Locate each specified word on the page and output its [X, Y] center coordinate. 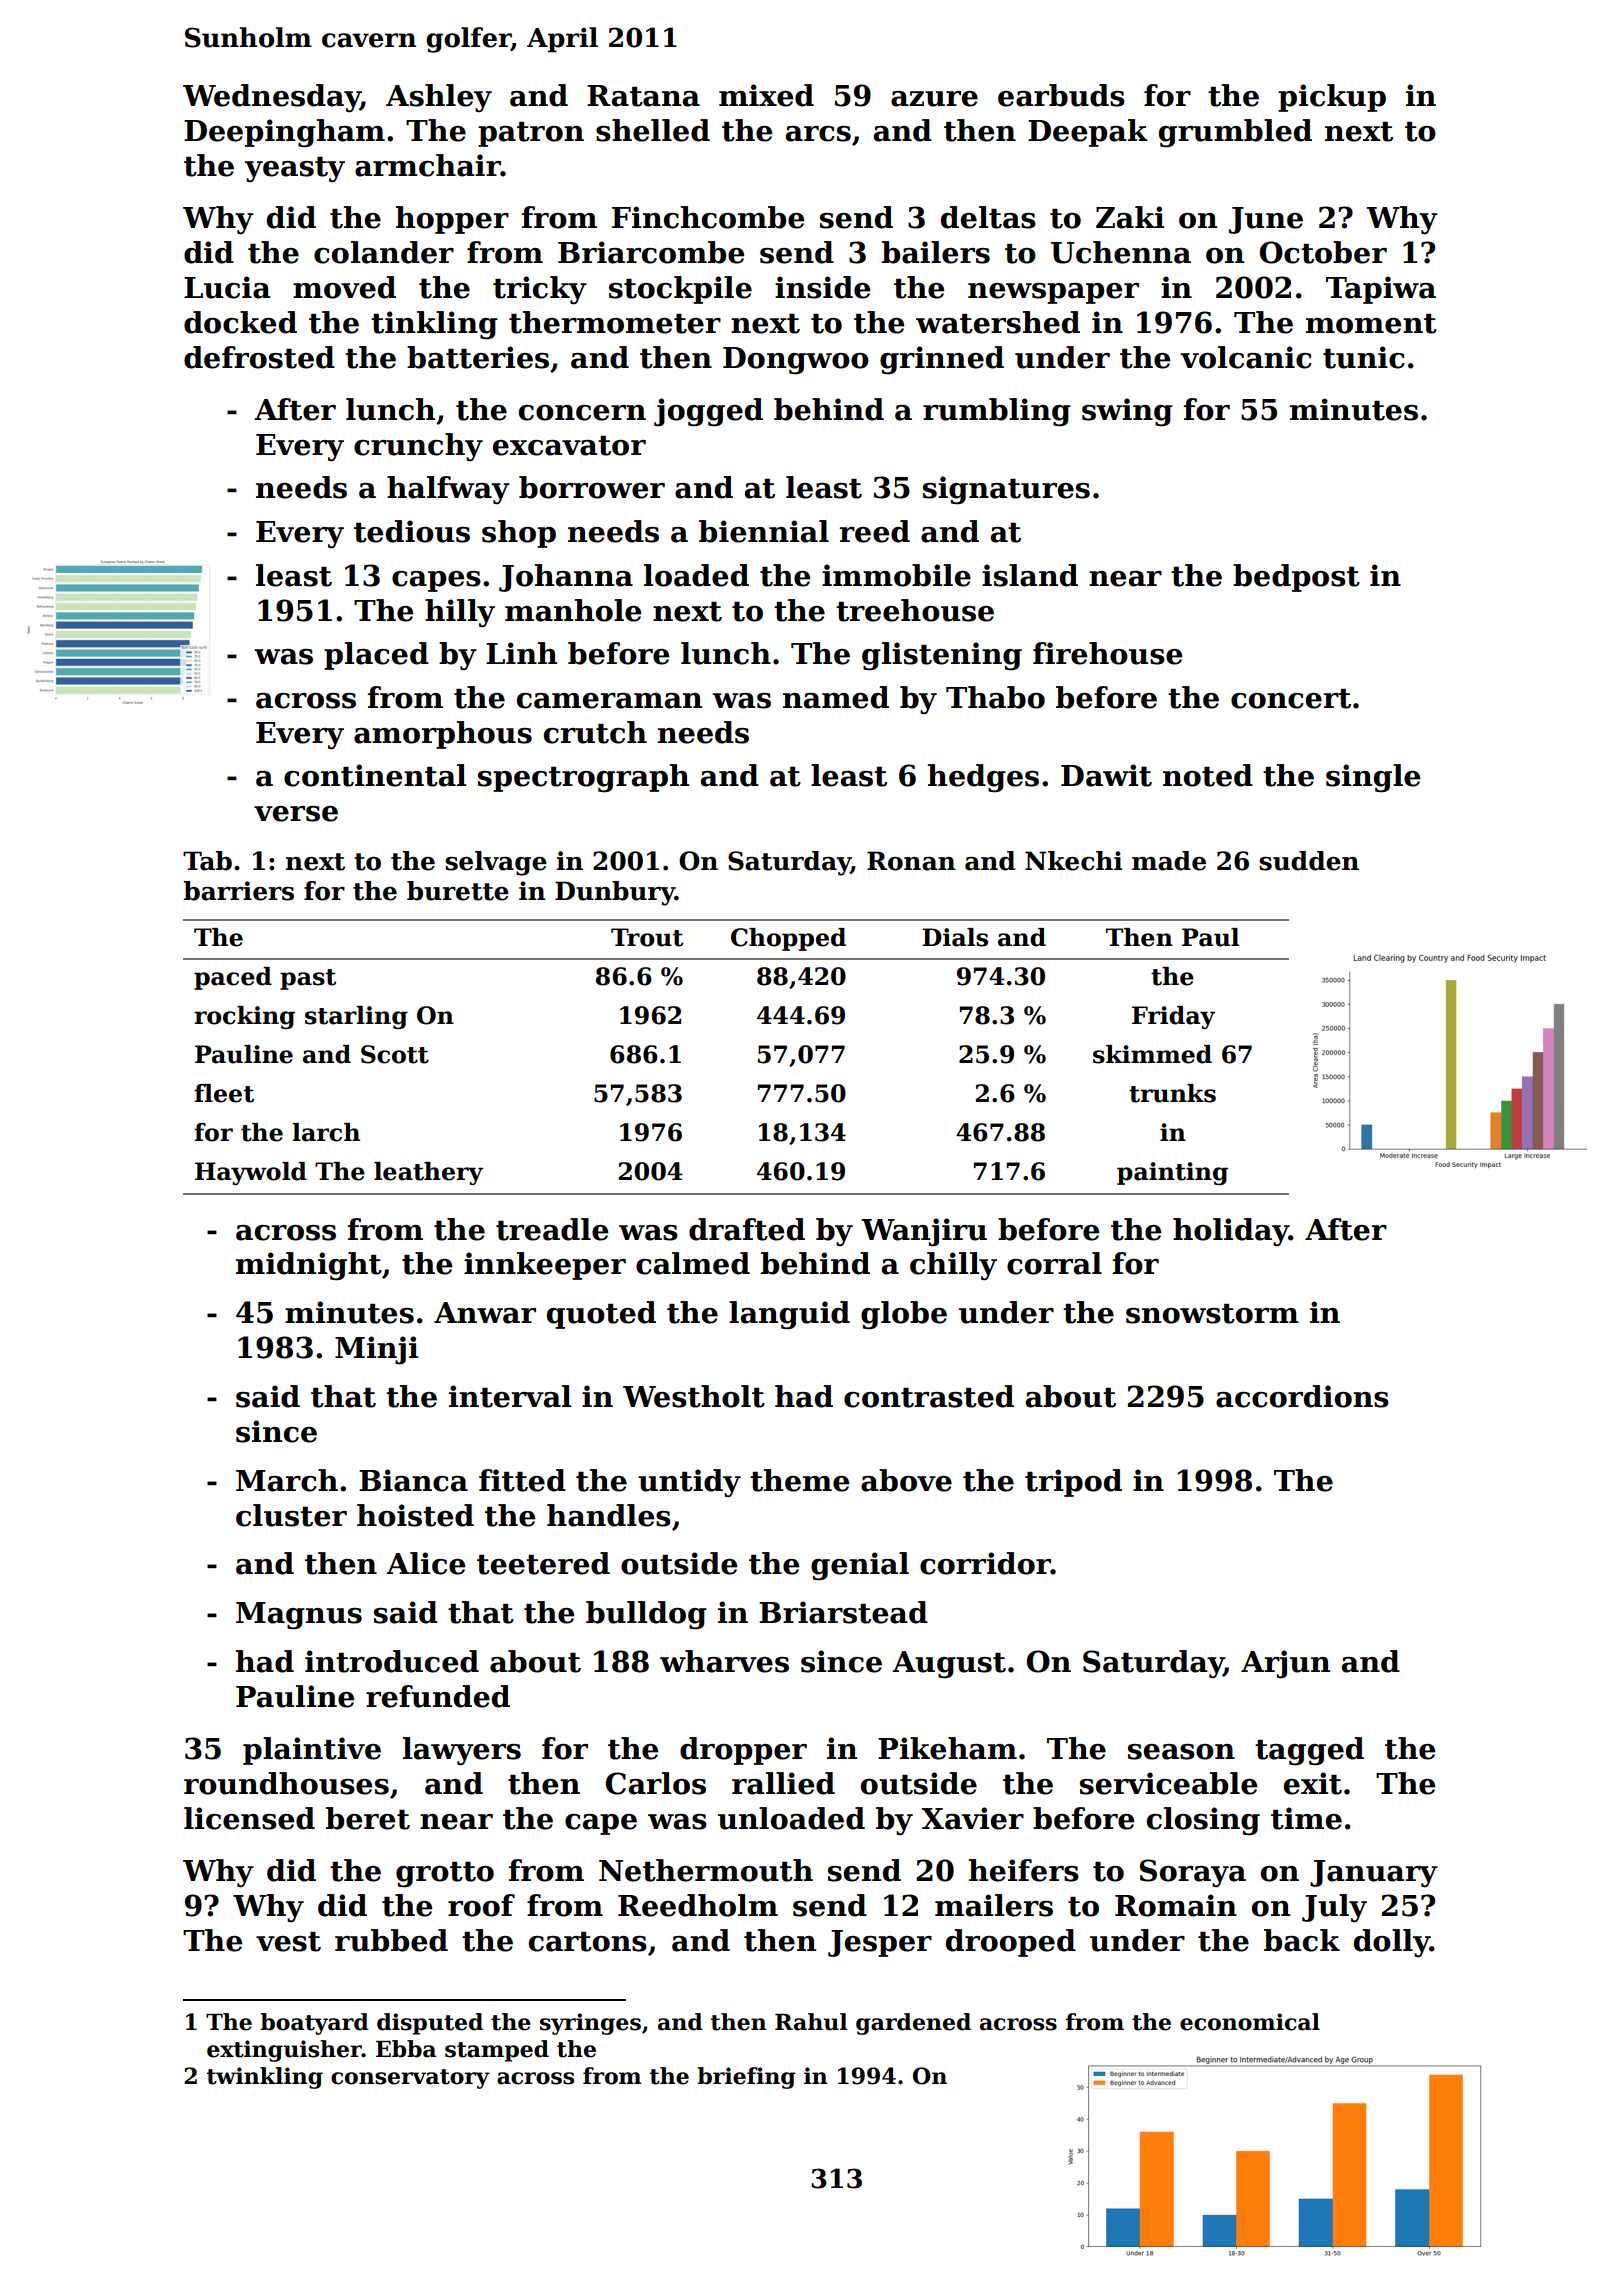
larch [326, 1132]
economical [1250, 2022]
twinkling [265, 2078]
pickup [1332, 98]
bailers [936, 252]
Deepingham [284, 133]
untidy [689, 1483]
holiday [1231, 1232]
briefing [746, 2078]
